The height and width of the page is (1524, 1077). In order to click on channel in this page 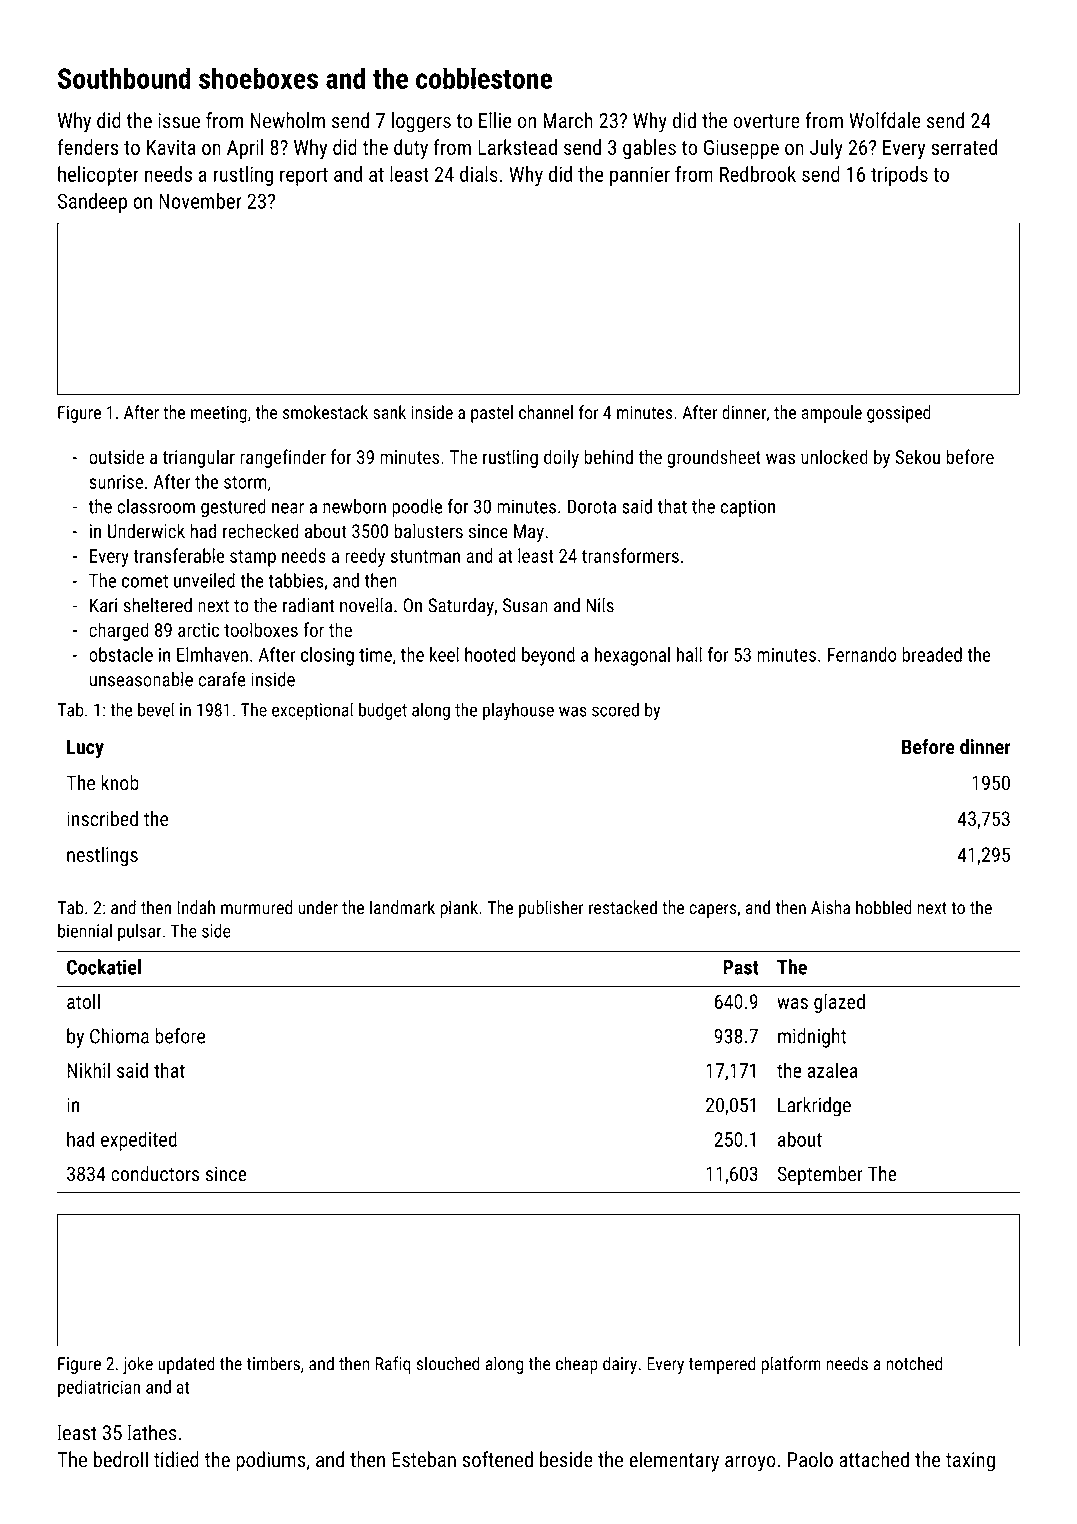, I will do `click(546, 412)`.
